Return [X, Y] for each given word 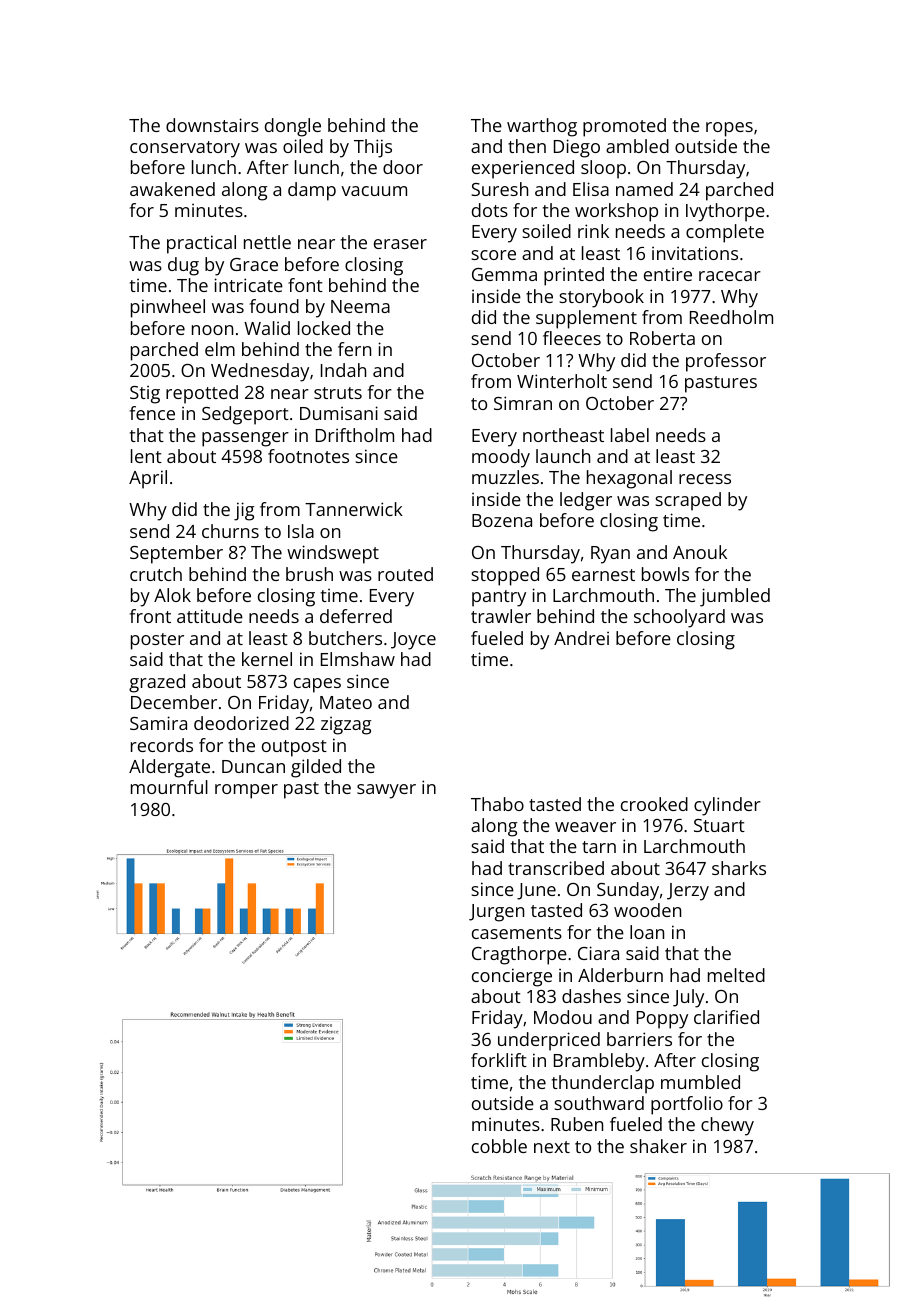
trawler [501, 616]
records [162, 745]
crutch [156, 574]
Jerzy [688, 892]
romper [246, 791]
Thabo [497, 804]
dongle [293, 127]
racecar [730, 276]
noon [212, 330]
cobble [499, 1146]
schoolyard [679, 618]
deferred [356, 616]
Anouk [700, 552]
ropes [729, 129]
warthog [542, 127]
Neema [360, 306]
